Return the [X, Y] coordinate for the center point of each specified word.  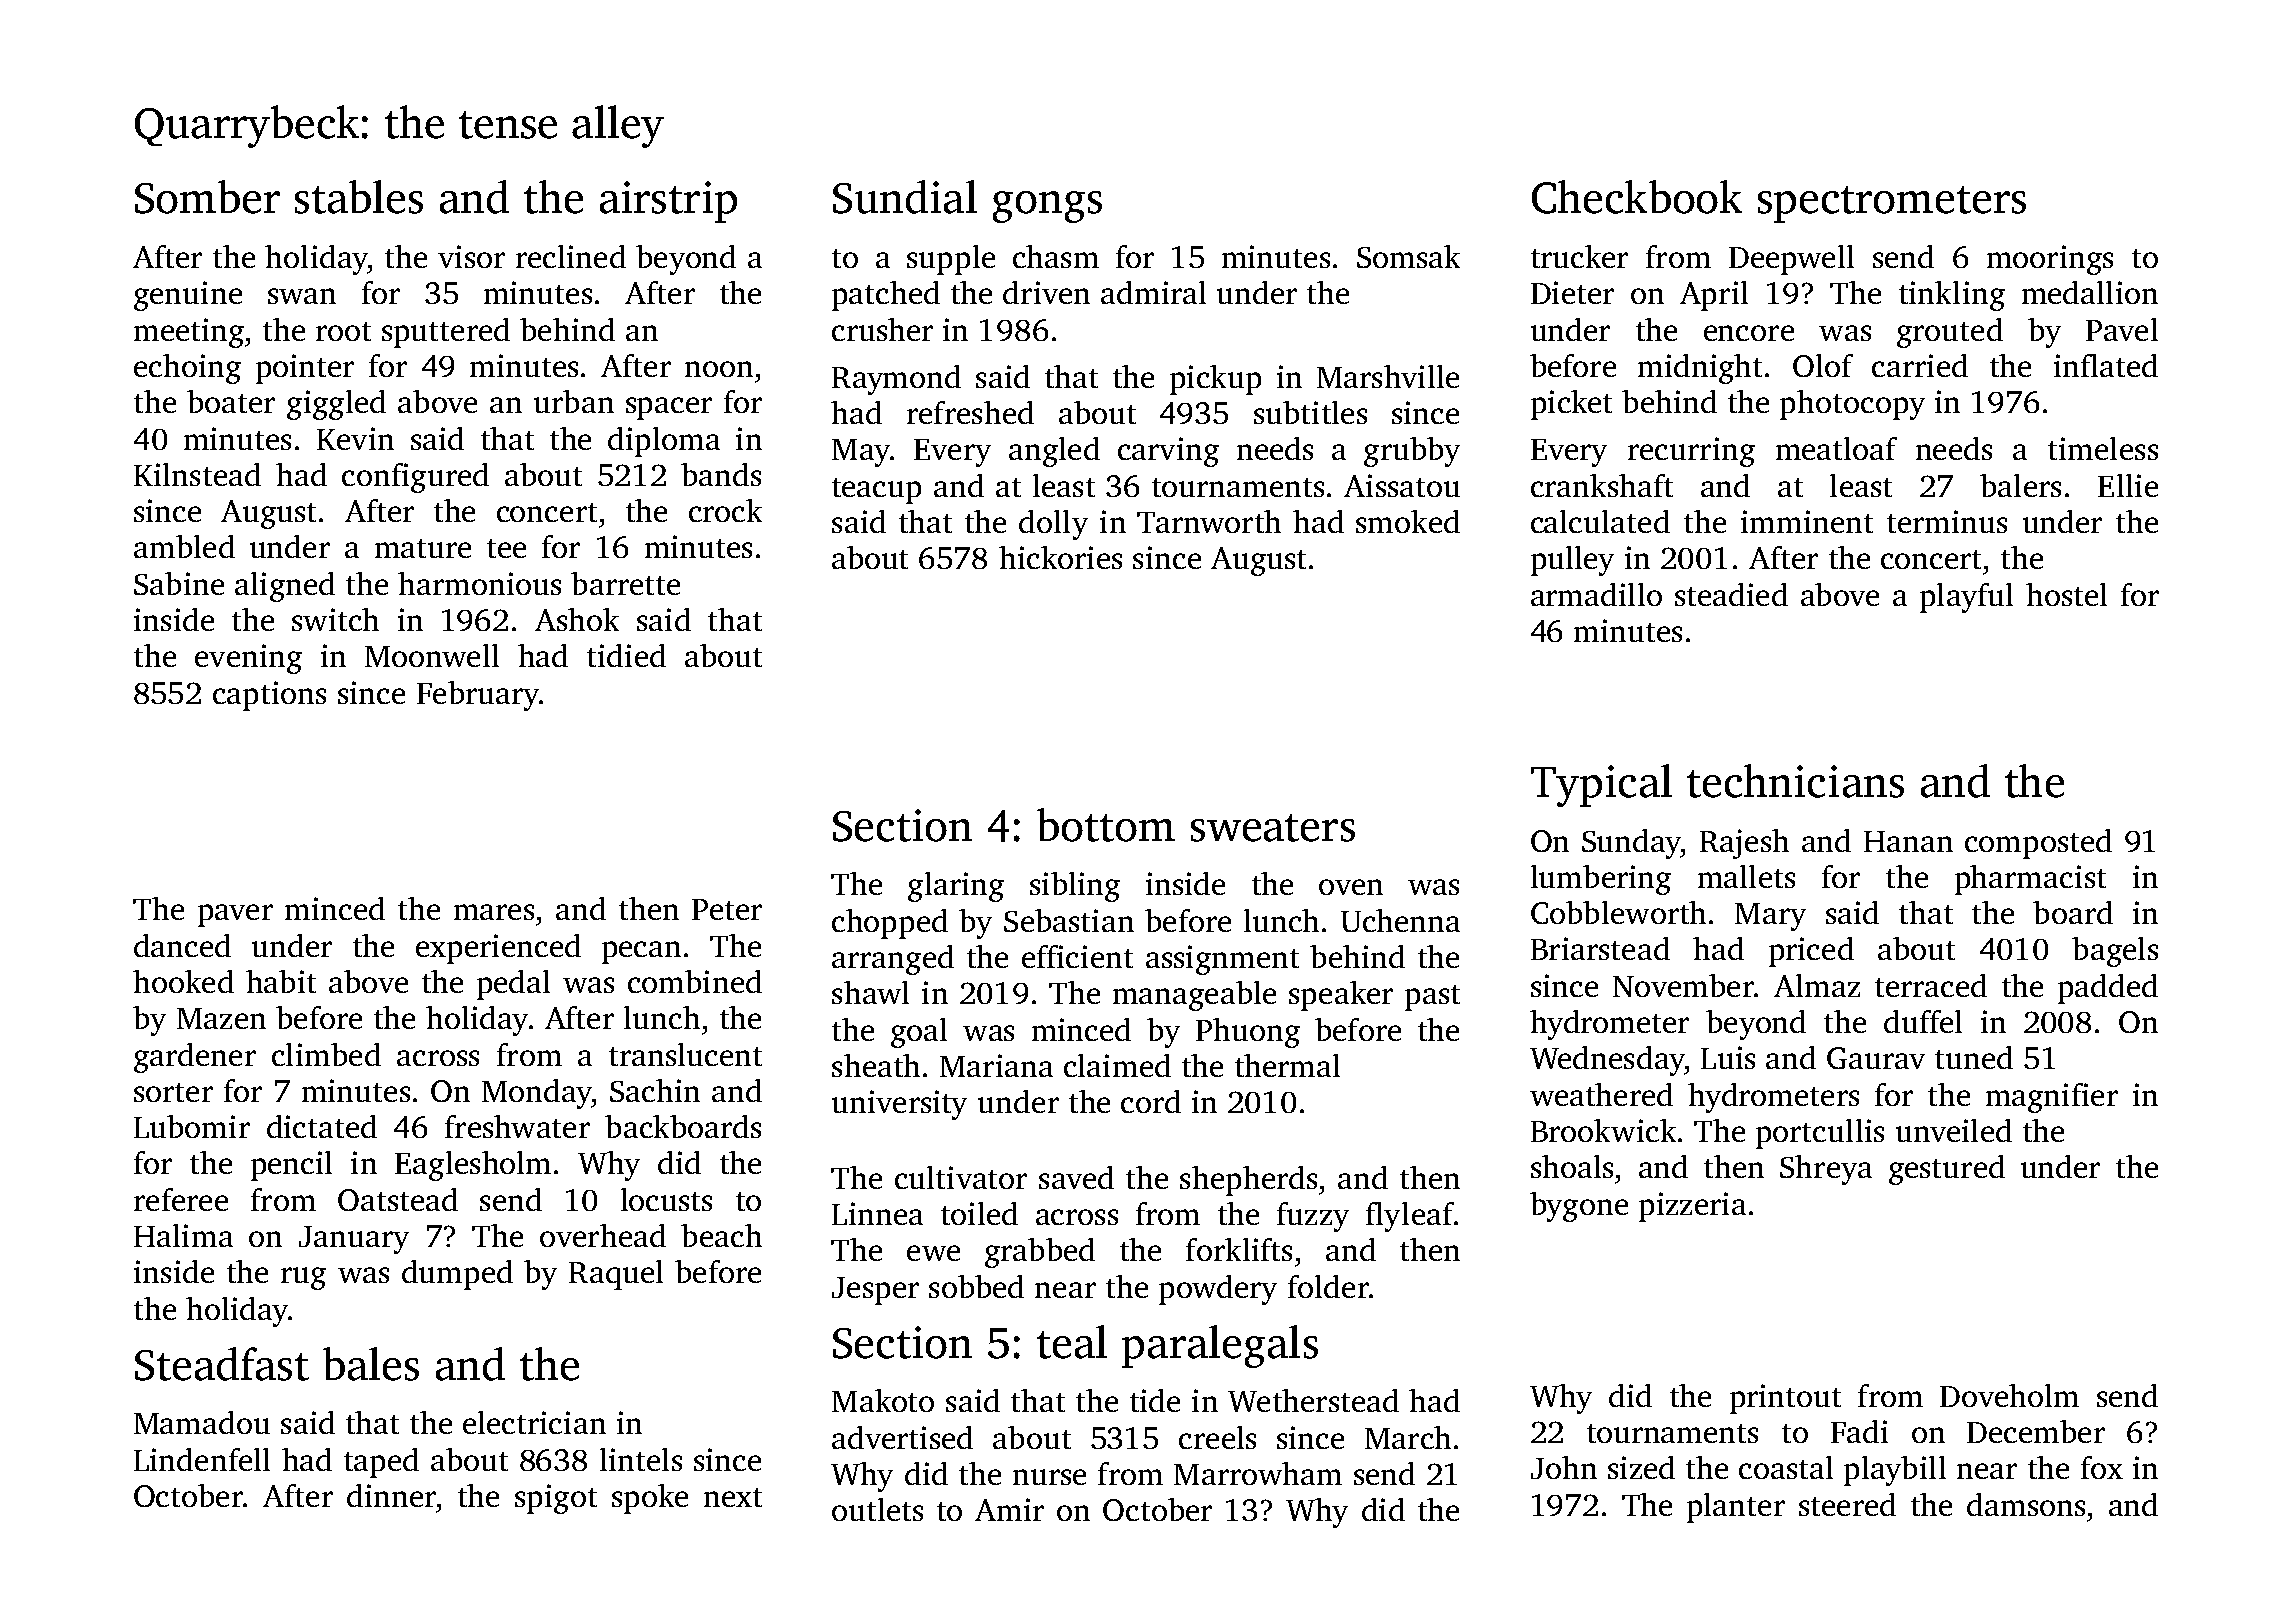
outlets [877, 1509]
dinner [391, 1495]
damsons [2026, 1504]
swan [302, 296]
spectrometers [1892, 204]
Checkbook [1637, 197]
